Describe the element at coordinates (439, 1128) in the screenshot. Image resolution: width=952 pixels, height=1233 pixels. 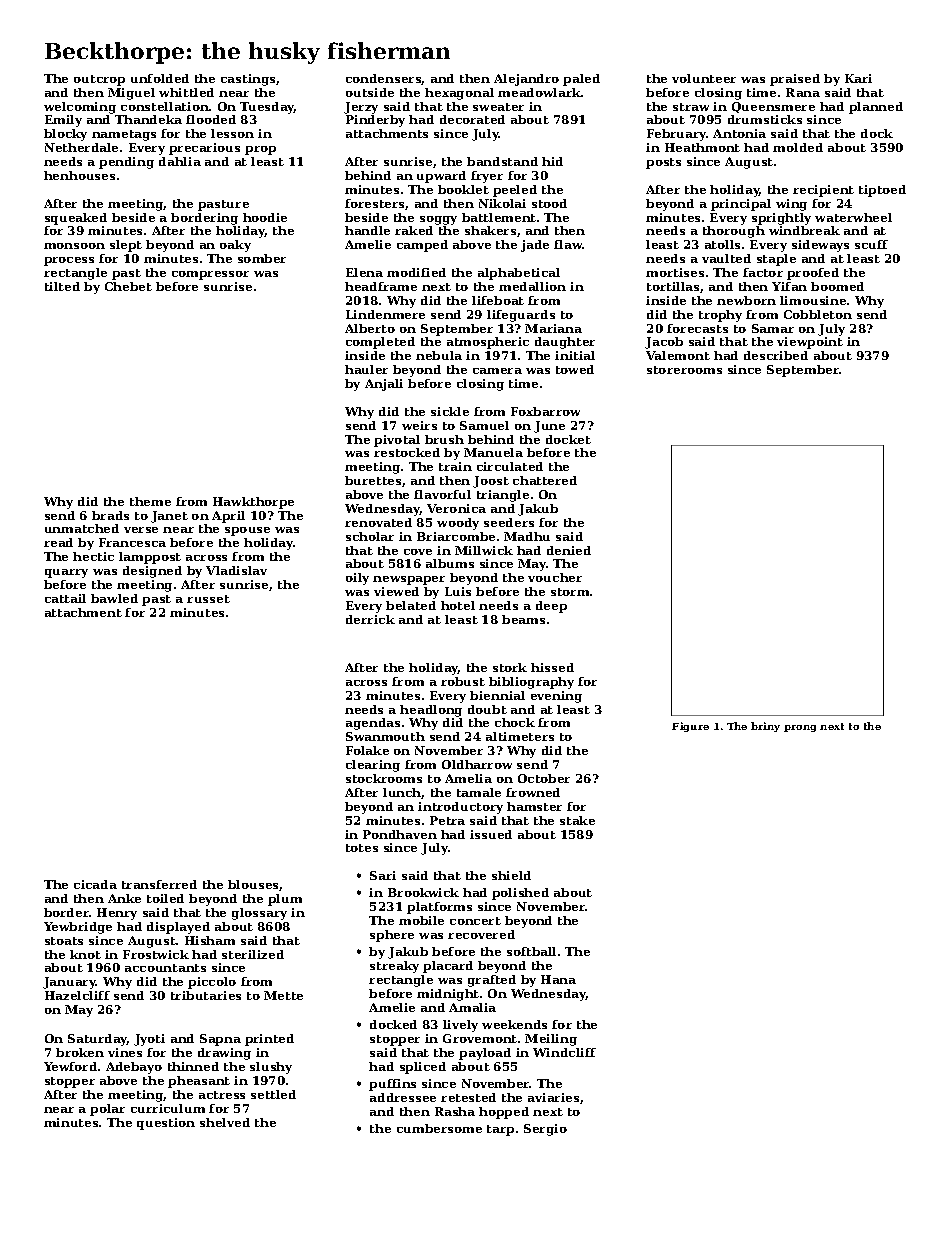
I see `cumbersome` at that location.
